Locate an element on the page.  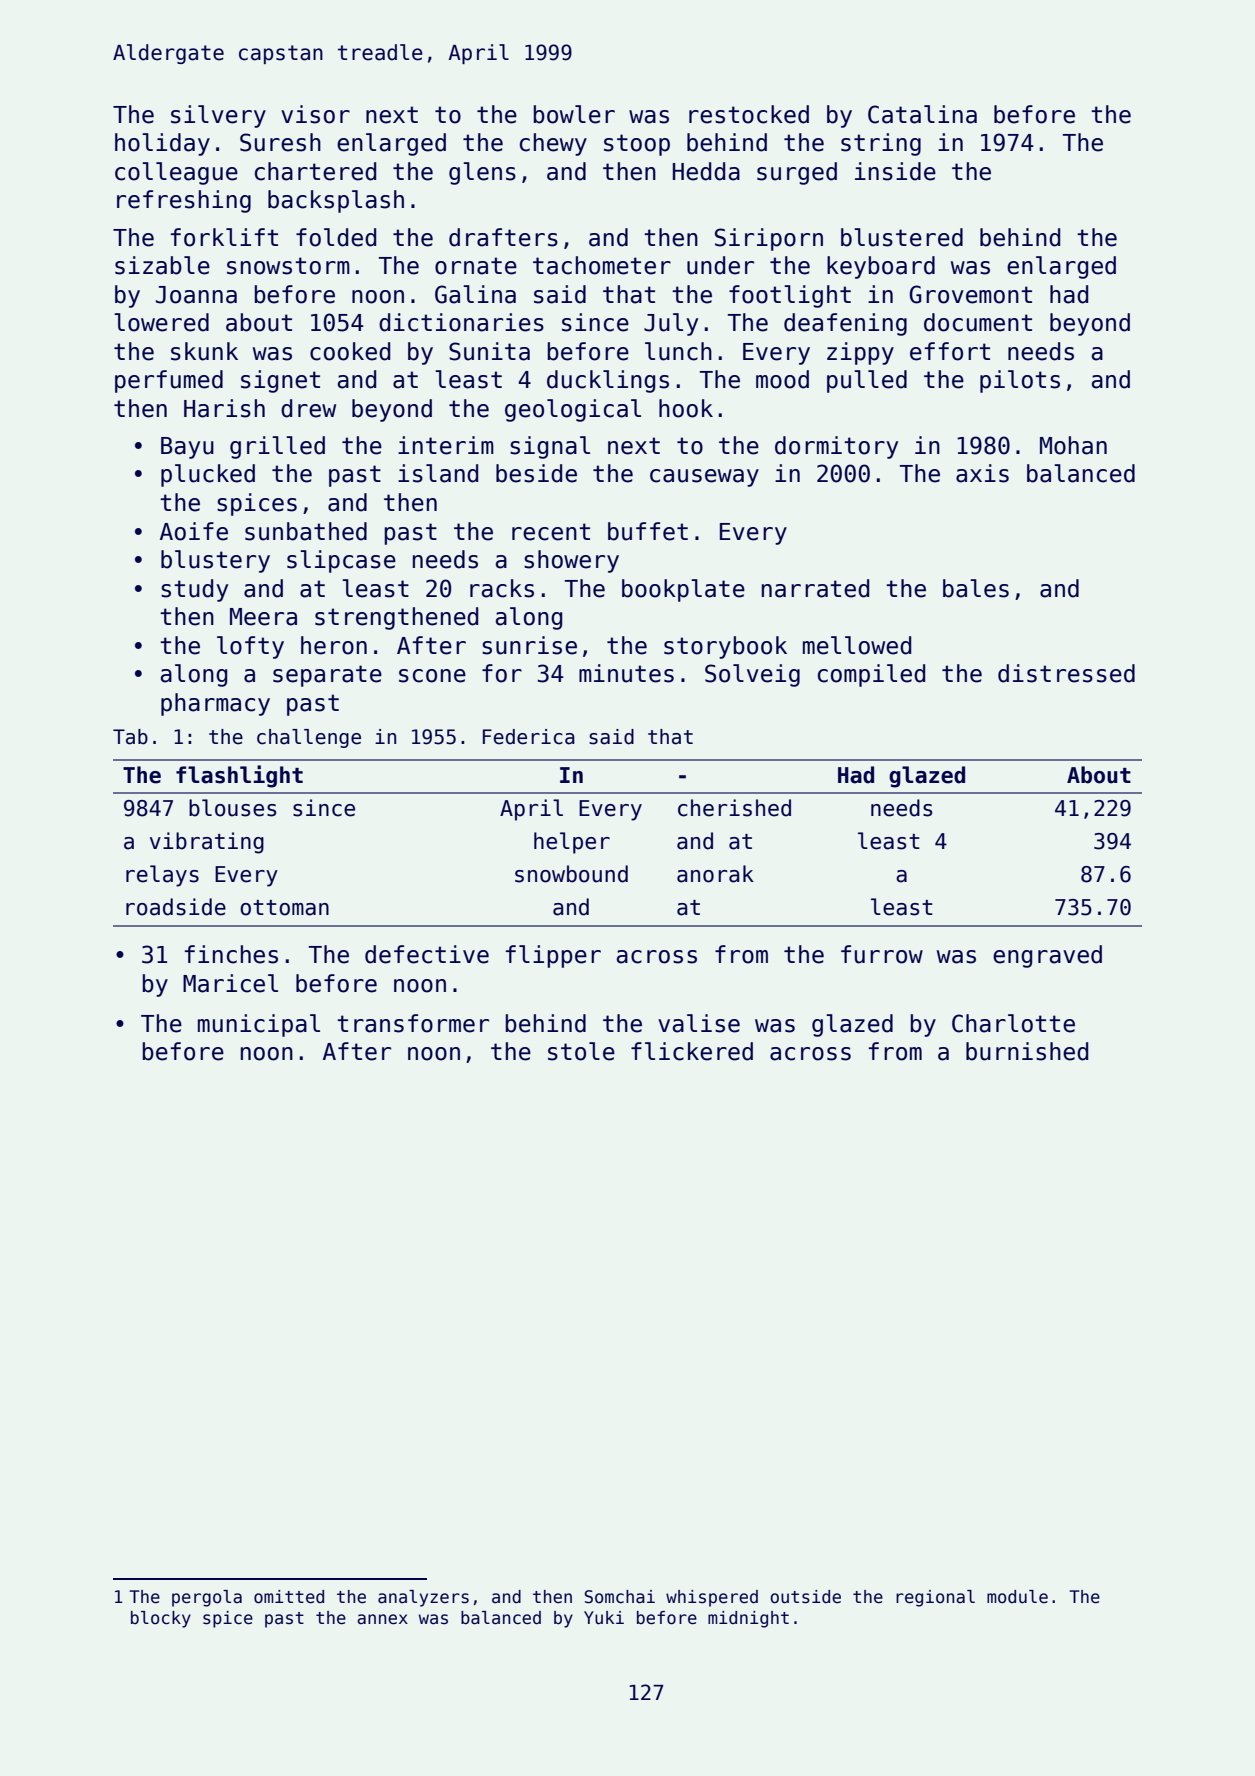
module is located at coordinates (1017, 1597).
